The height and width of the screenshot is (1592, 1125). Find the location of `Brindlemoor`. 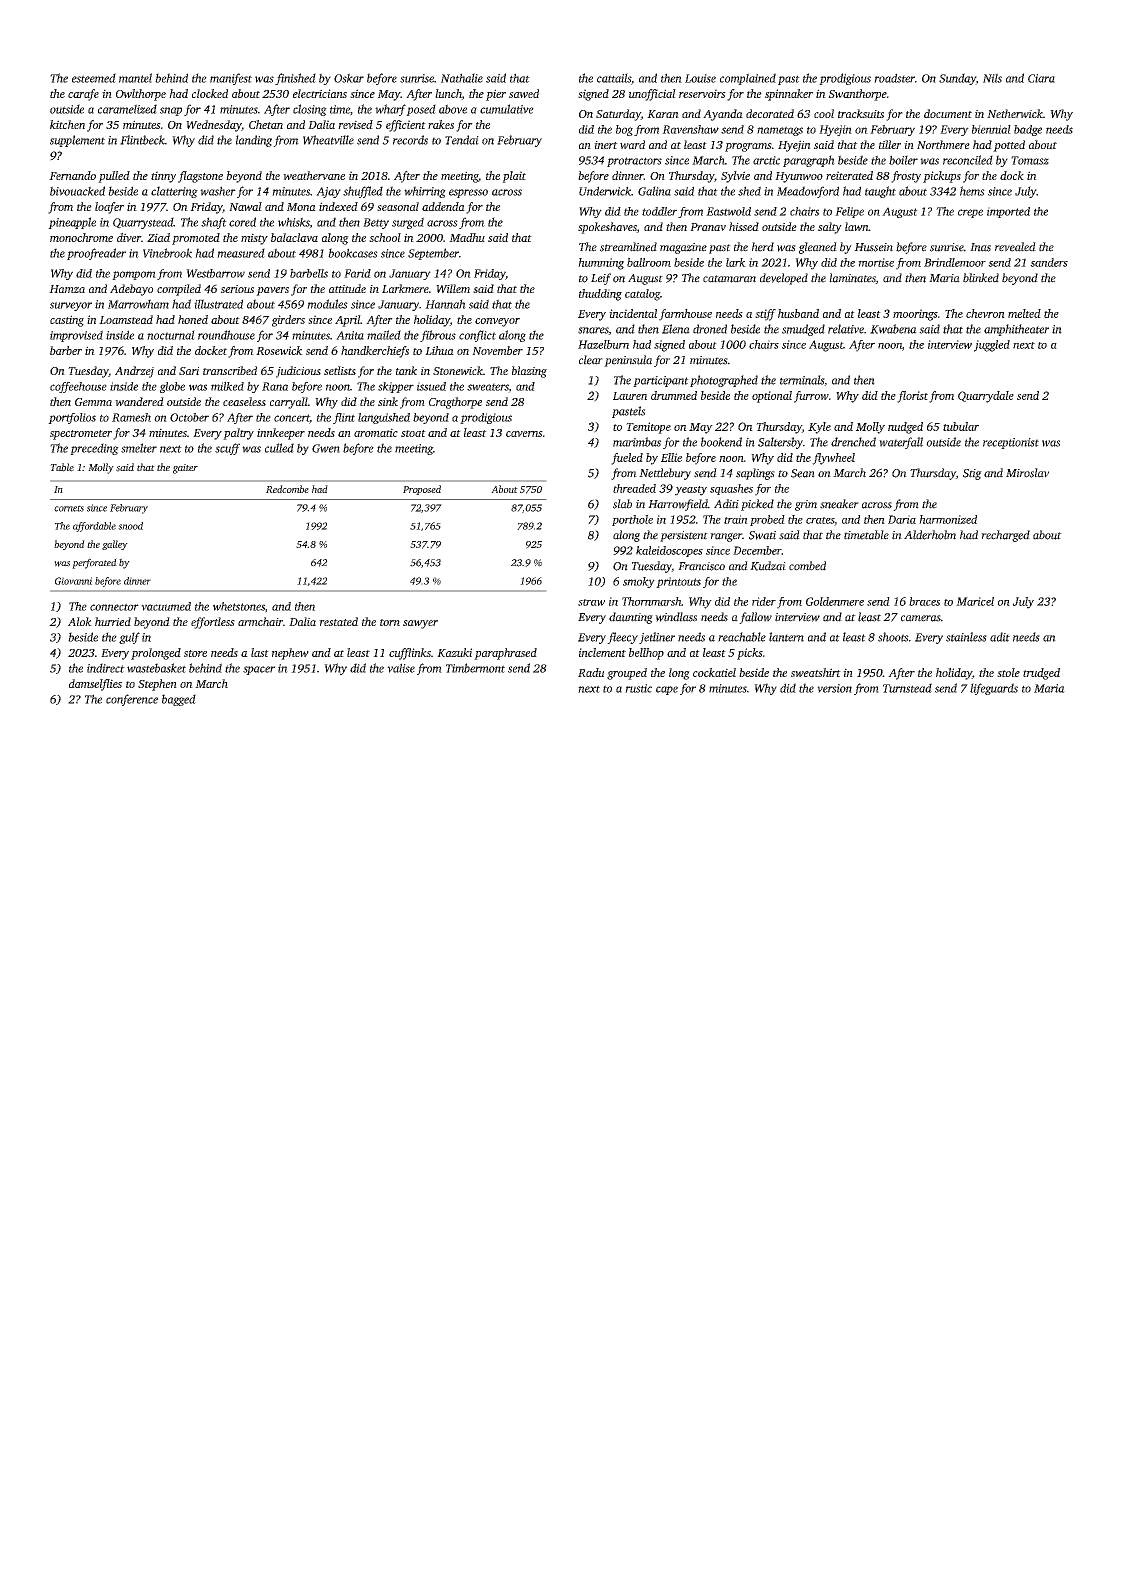

Brindlemoor is located at coordinates (955, 262).
